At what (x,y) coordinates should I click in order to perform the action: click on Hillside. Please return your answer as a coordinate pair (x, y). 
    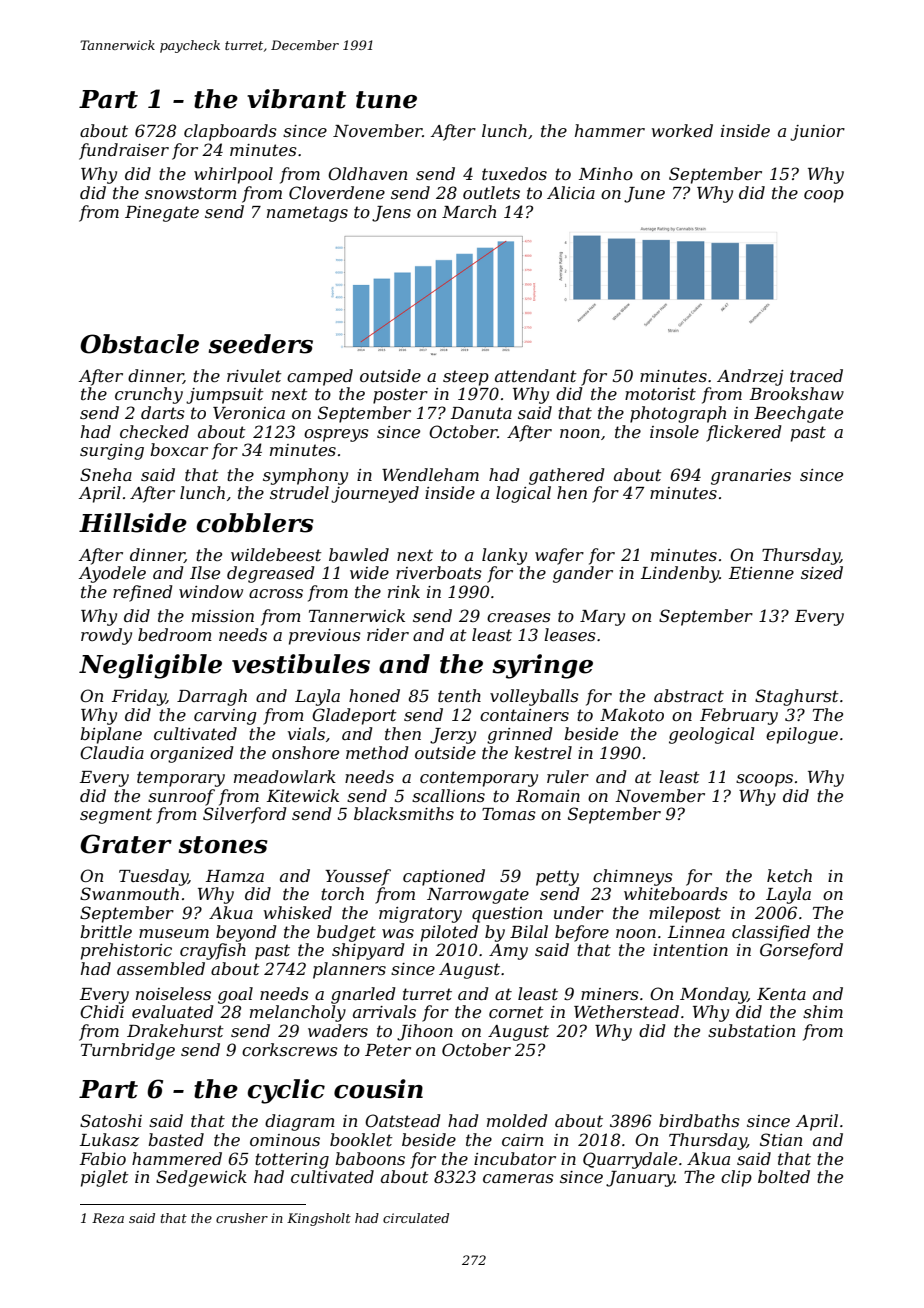
    Looking at the image, I should click on (133, 523).
